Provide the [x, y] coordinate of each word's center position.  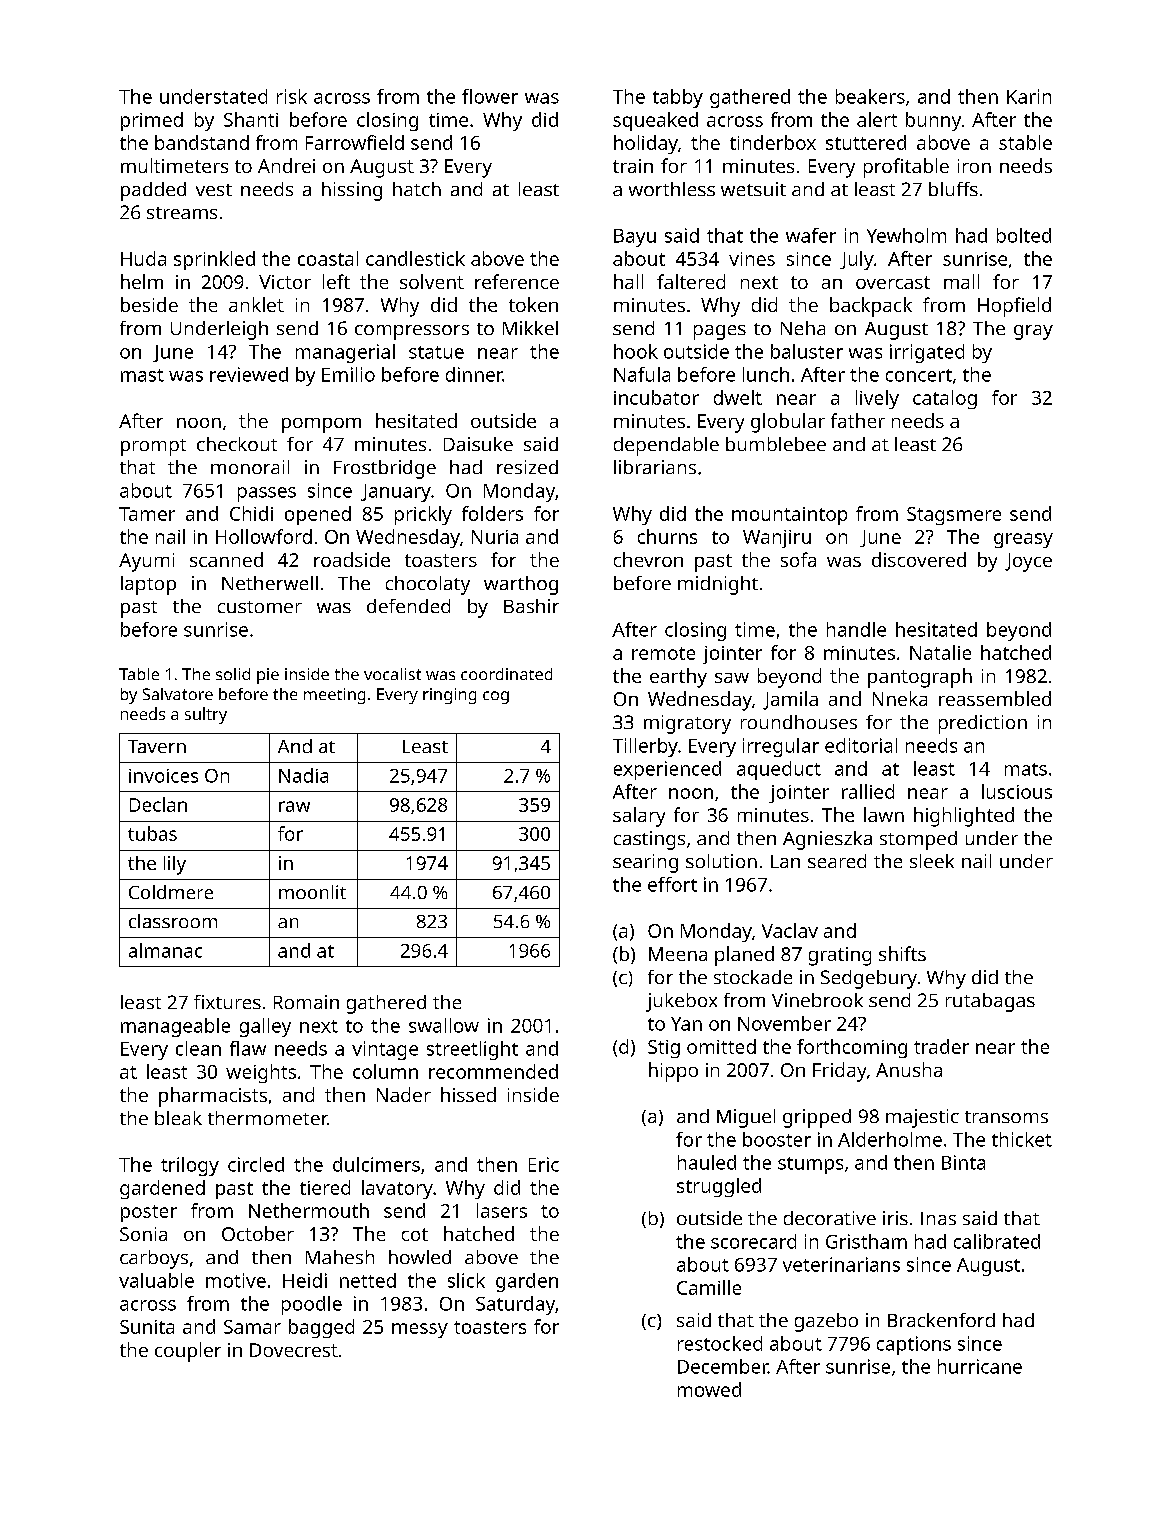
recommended [493, 1071]
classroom [173, 921]
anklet [256, 304]
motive [236, 1280]
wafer [811, 235]
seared [837, 861]
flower [490, 96]
